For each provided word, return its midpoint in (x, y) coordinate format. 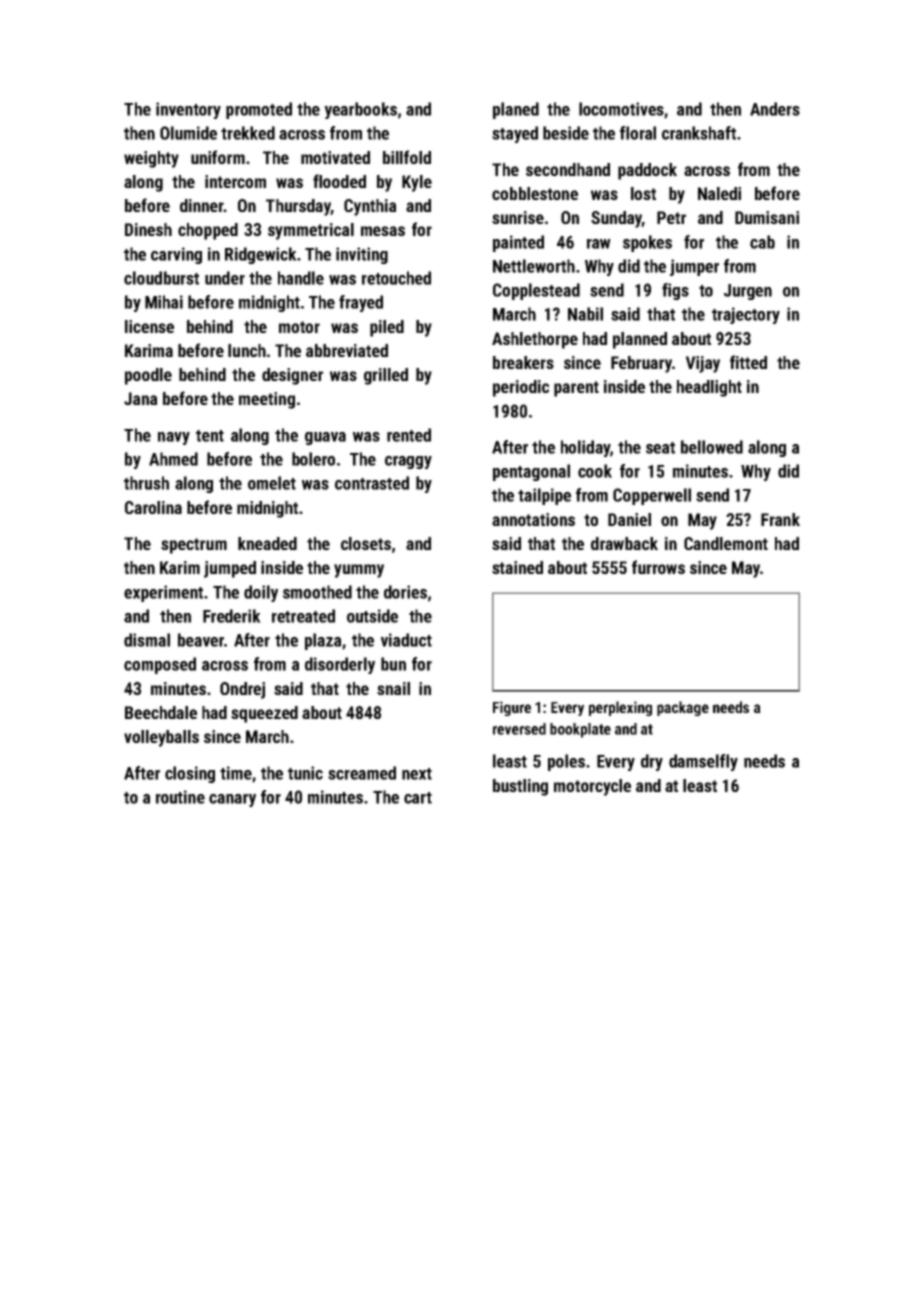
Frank (780, 519)
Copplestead (536, 291)
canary (232, 800)
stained (517, 567)
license (149, 326)
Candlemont (726, 543)
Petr (671, 217)
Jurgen (748, 292)
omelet (272, 483)
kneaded (267, 543)
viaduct (406, 640)
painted (518, 243)
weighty (151, 159)
